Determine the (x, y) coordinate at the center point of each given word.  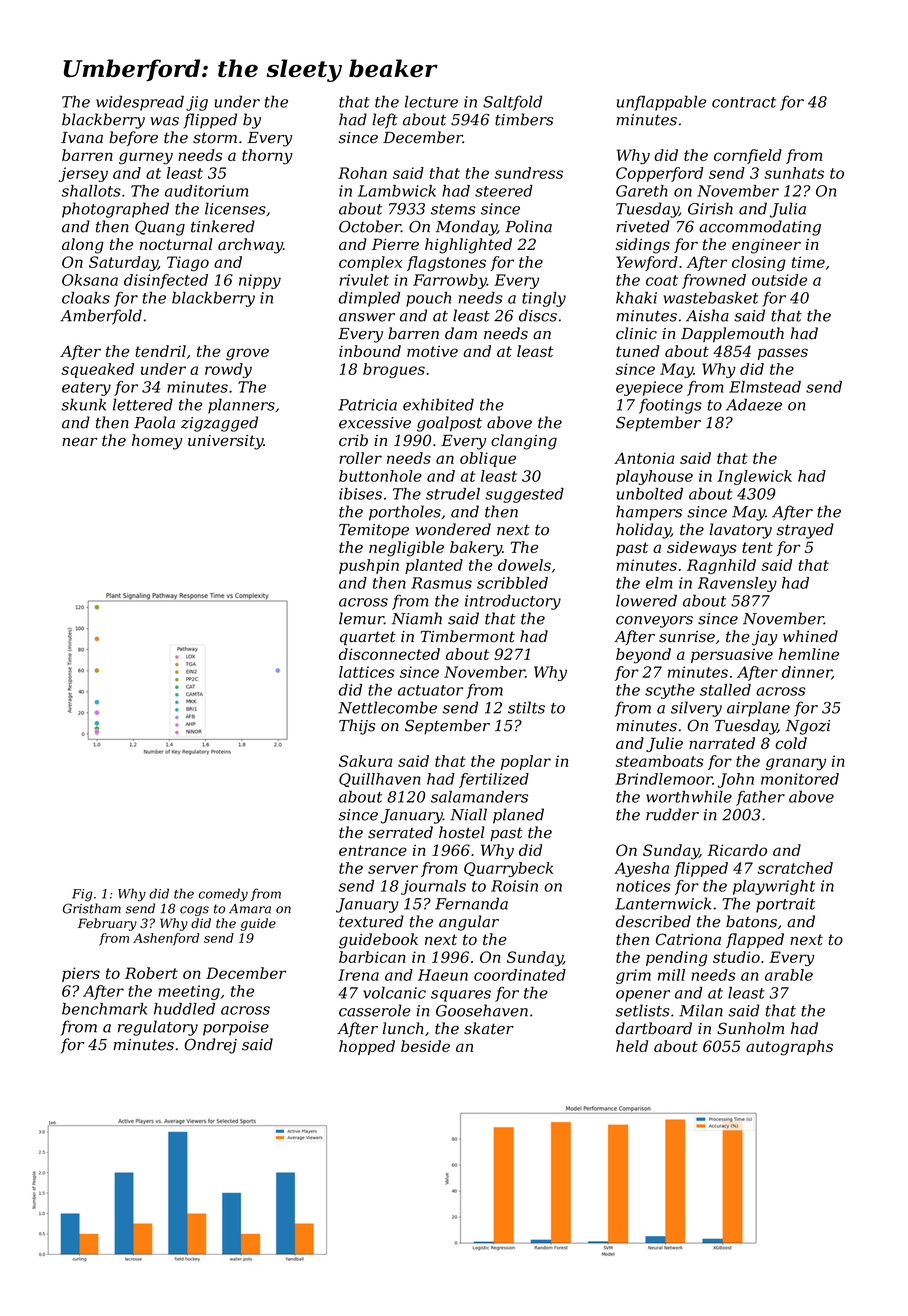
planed (518, 816)
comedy (223, 895)
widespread (140, 103)
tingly (544, 299)
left (385, 121)
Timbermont (467, 636)
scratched (795, 868)
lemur (361, 618)
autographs (789, 1048)
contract (744, 102)
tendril (160, 351)
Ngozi (808, 727)
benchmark (104, 1009)
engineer (766, 246)
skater (489, 1028)
